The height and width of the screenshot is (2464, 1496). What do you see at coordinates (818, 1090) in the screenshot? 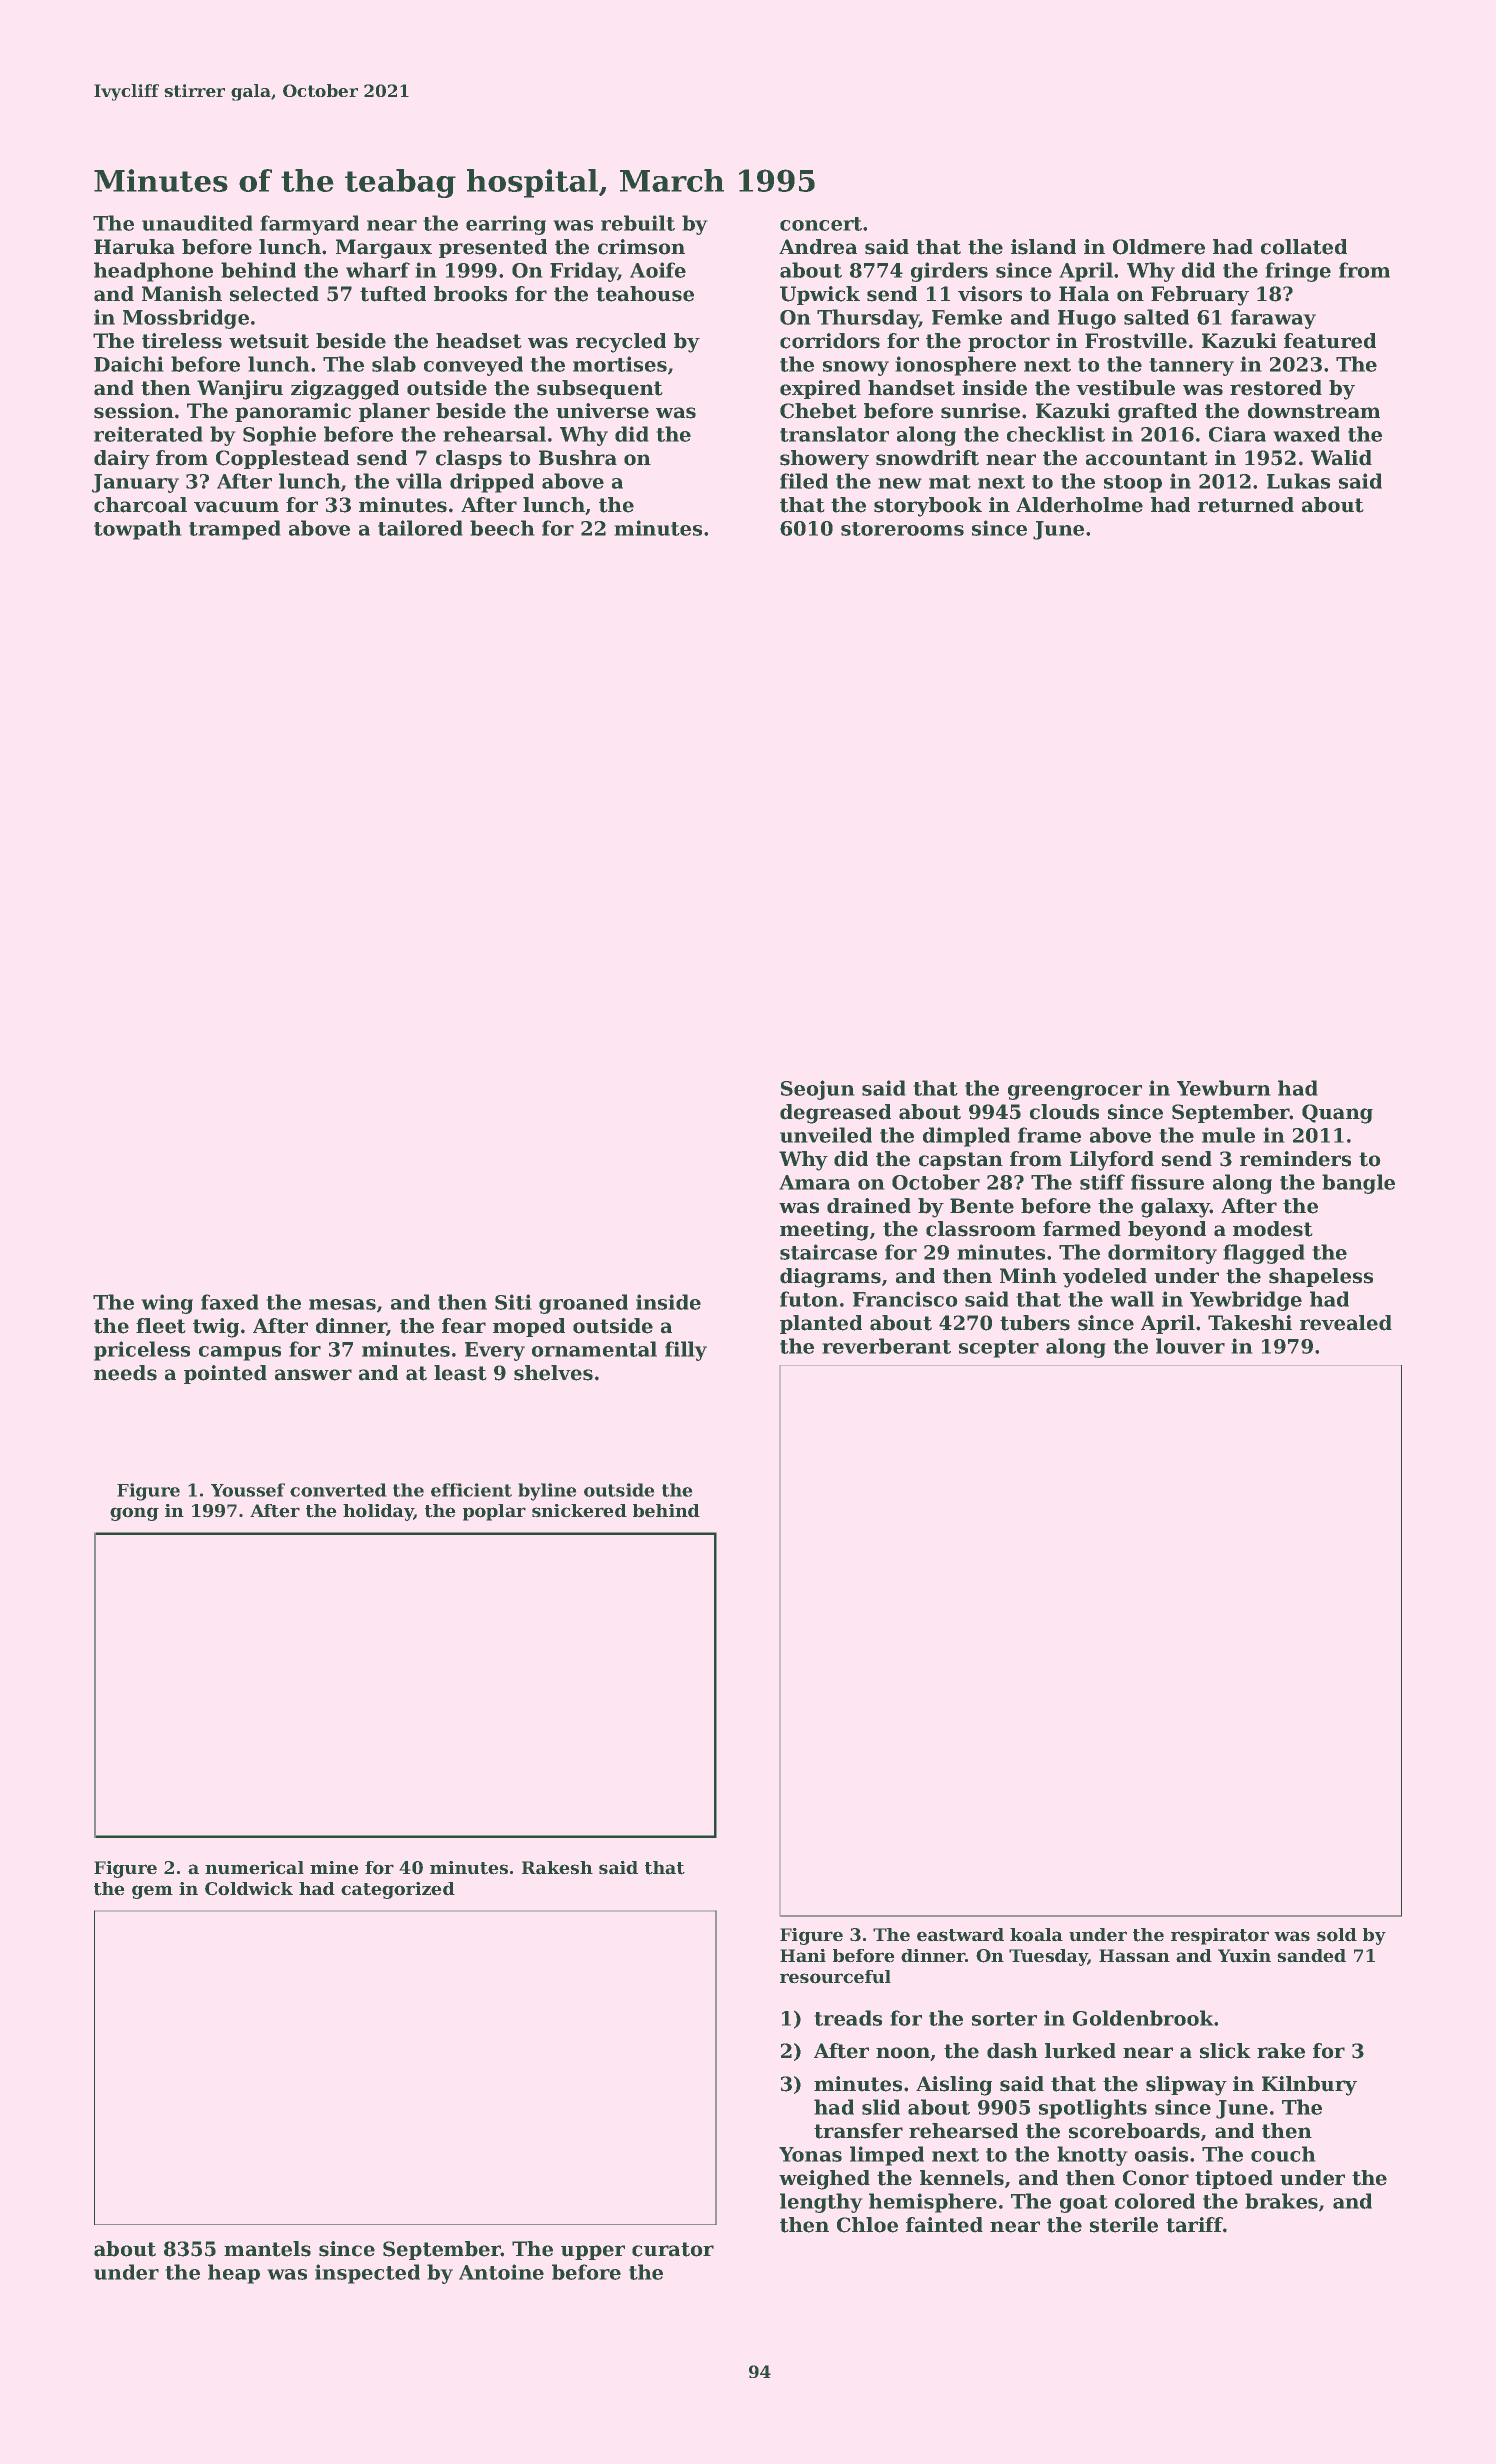
I see `Seojun` at bounding box center [818, 1090].
